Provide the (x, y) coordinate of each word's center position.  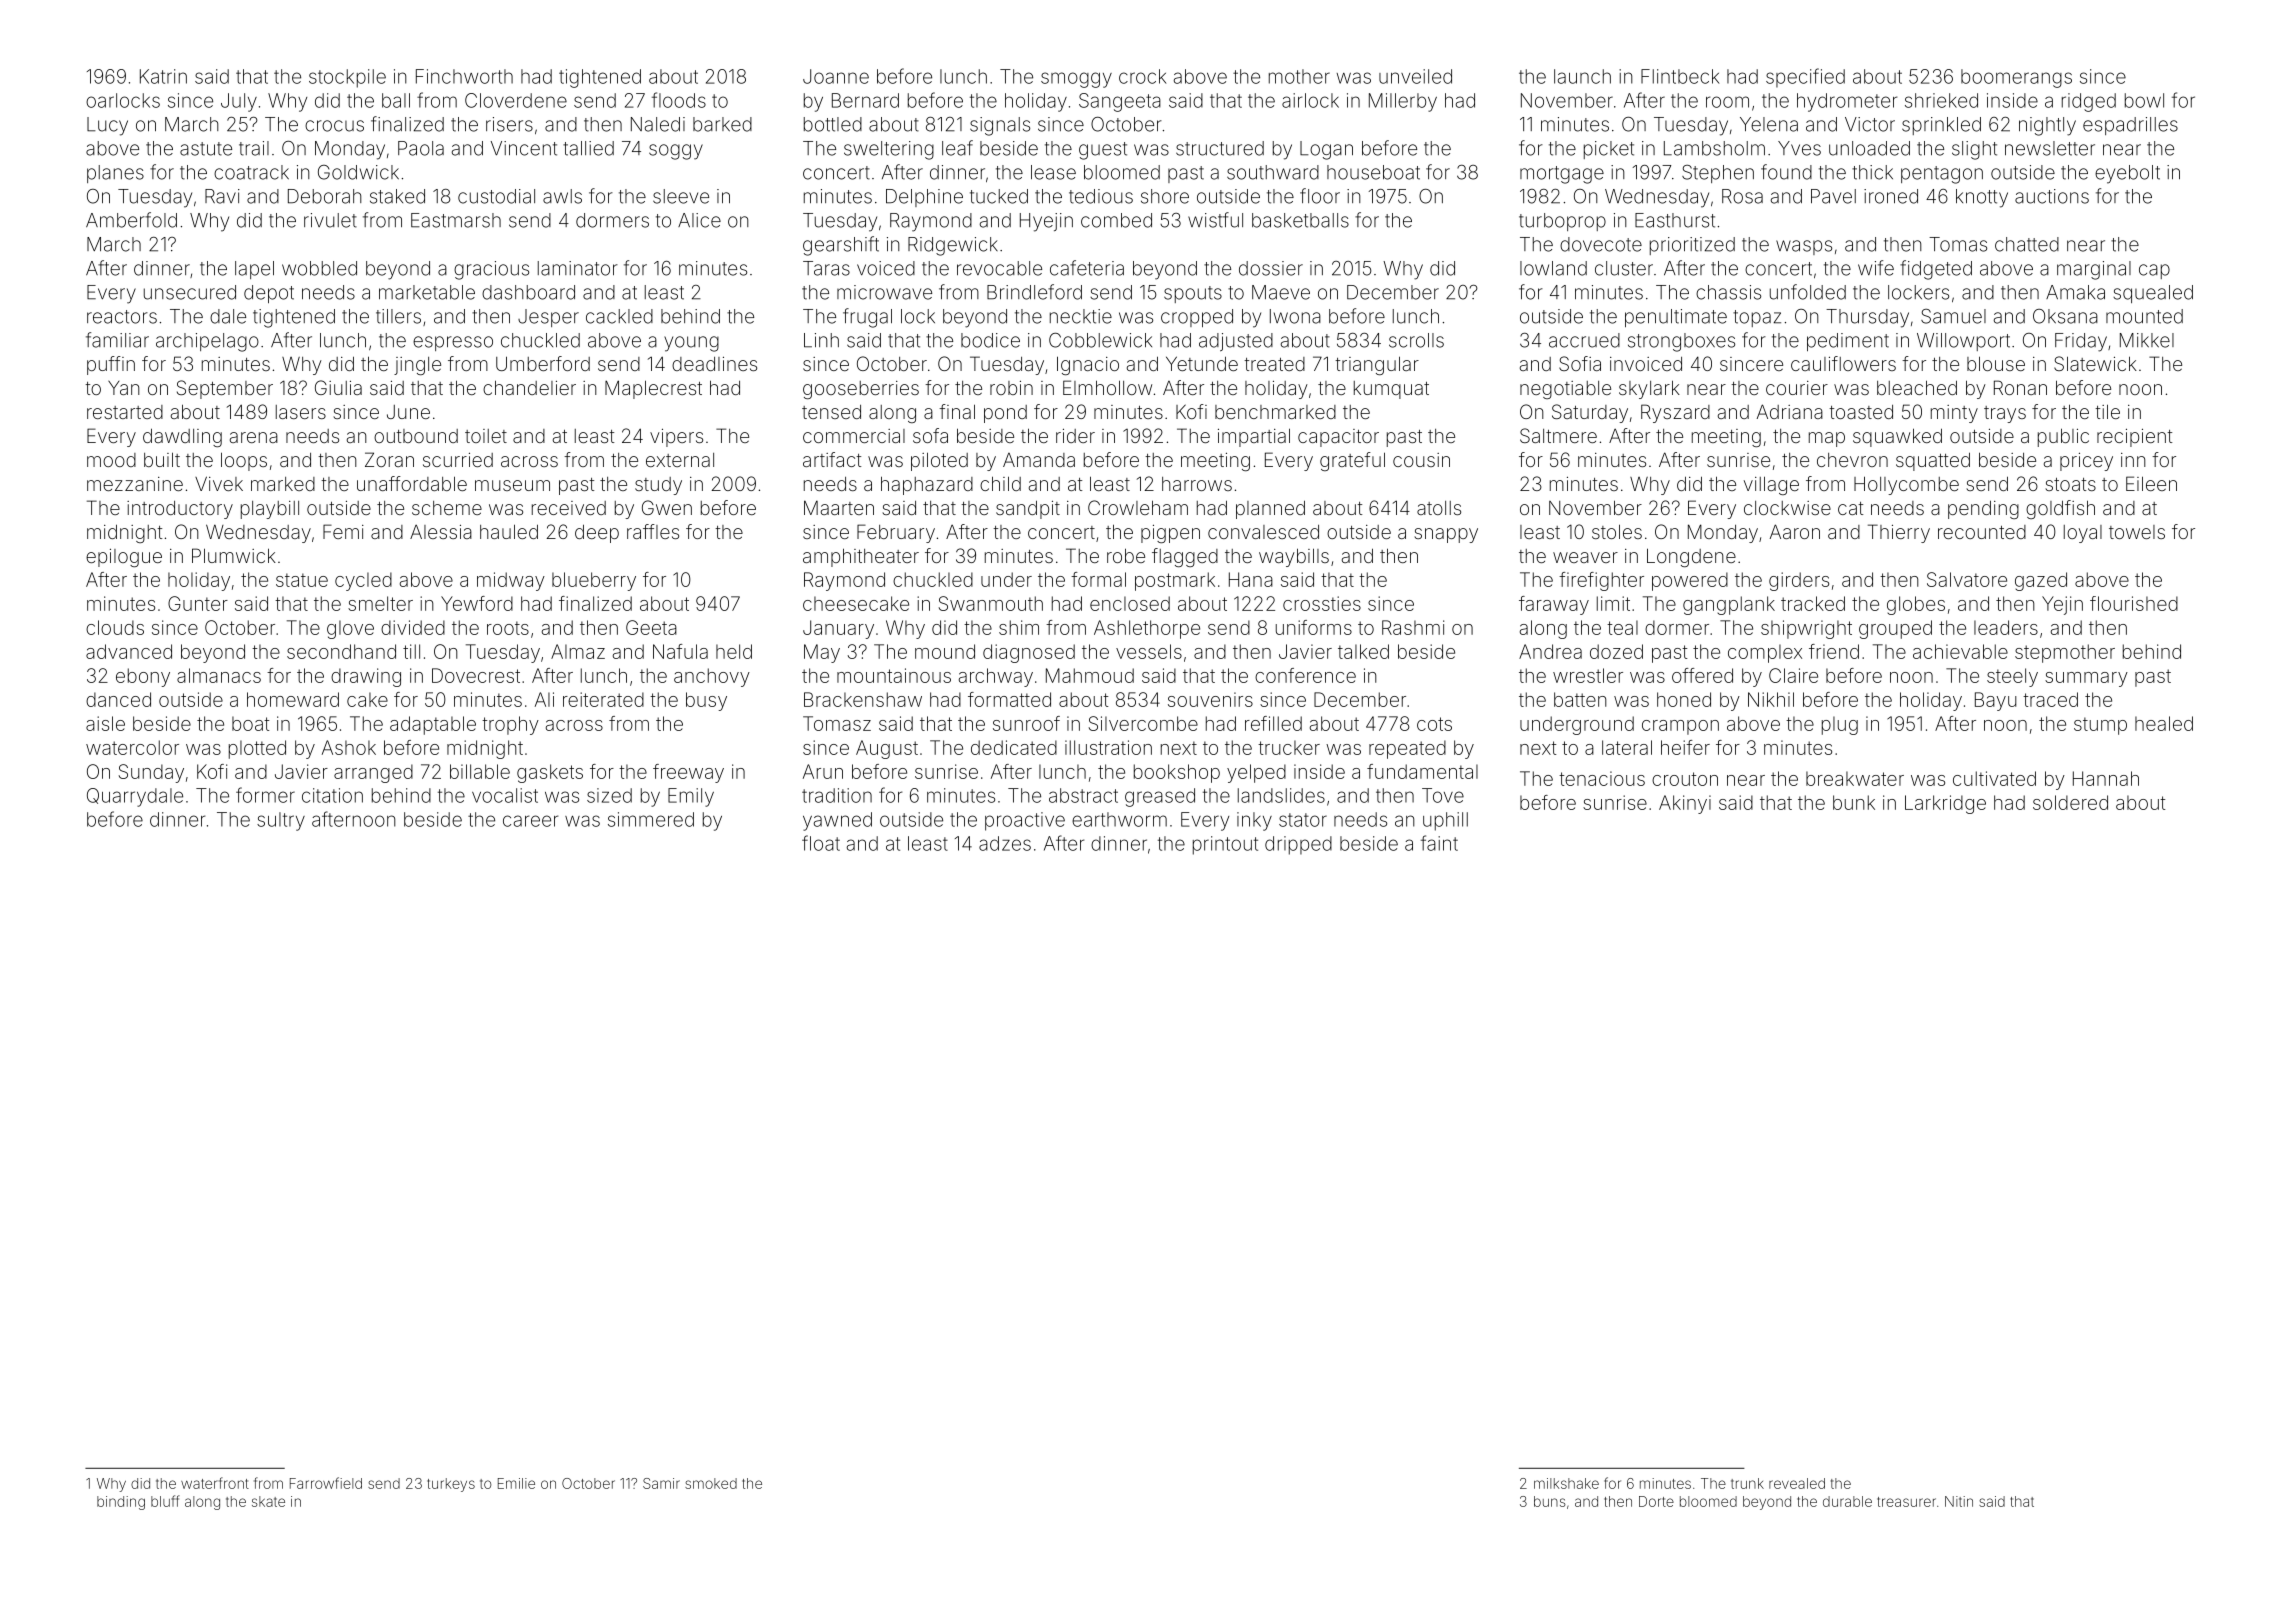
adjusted (1236, 342)
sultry (281, 821)
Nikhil (1771, 699)
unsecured (190, 292)
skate (268, 1501)
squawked (1897, 437)
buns (1550, 1501)
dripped (1298, 845)
